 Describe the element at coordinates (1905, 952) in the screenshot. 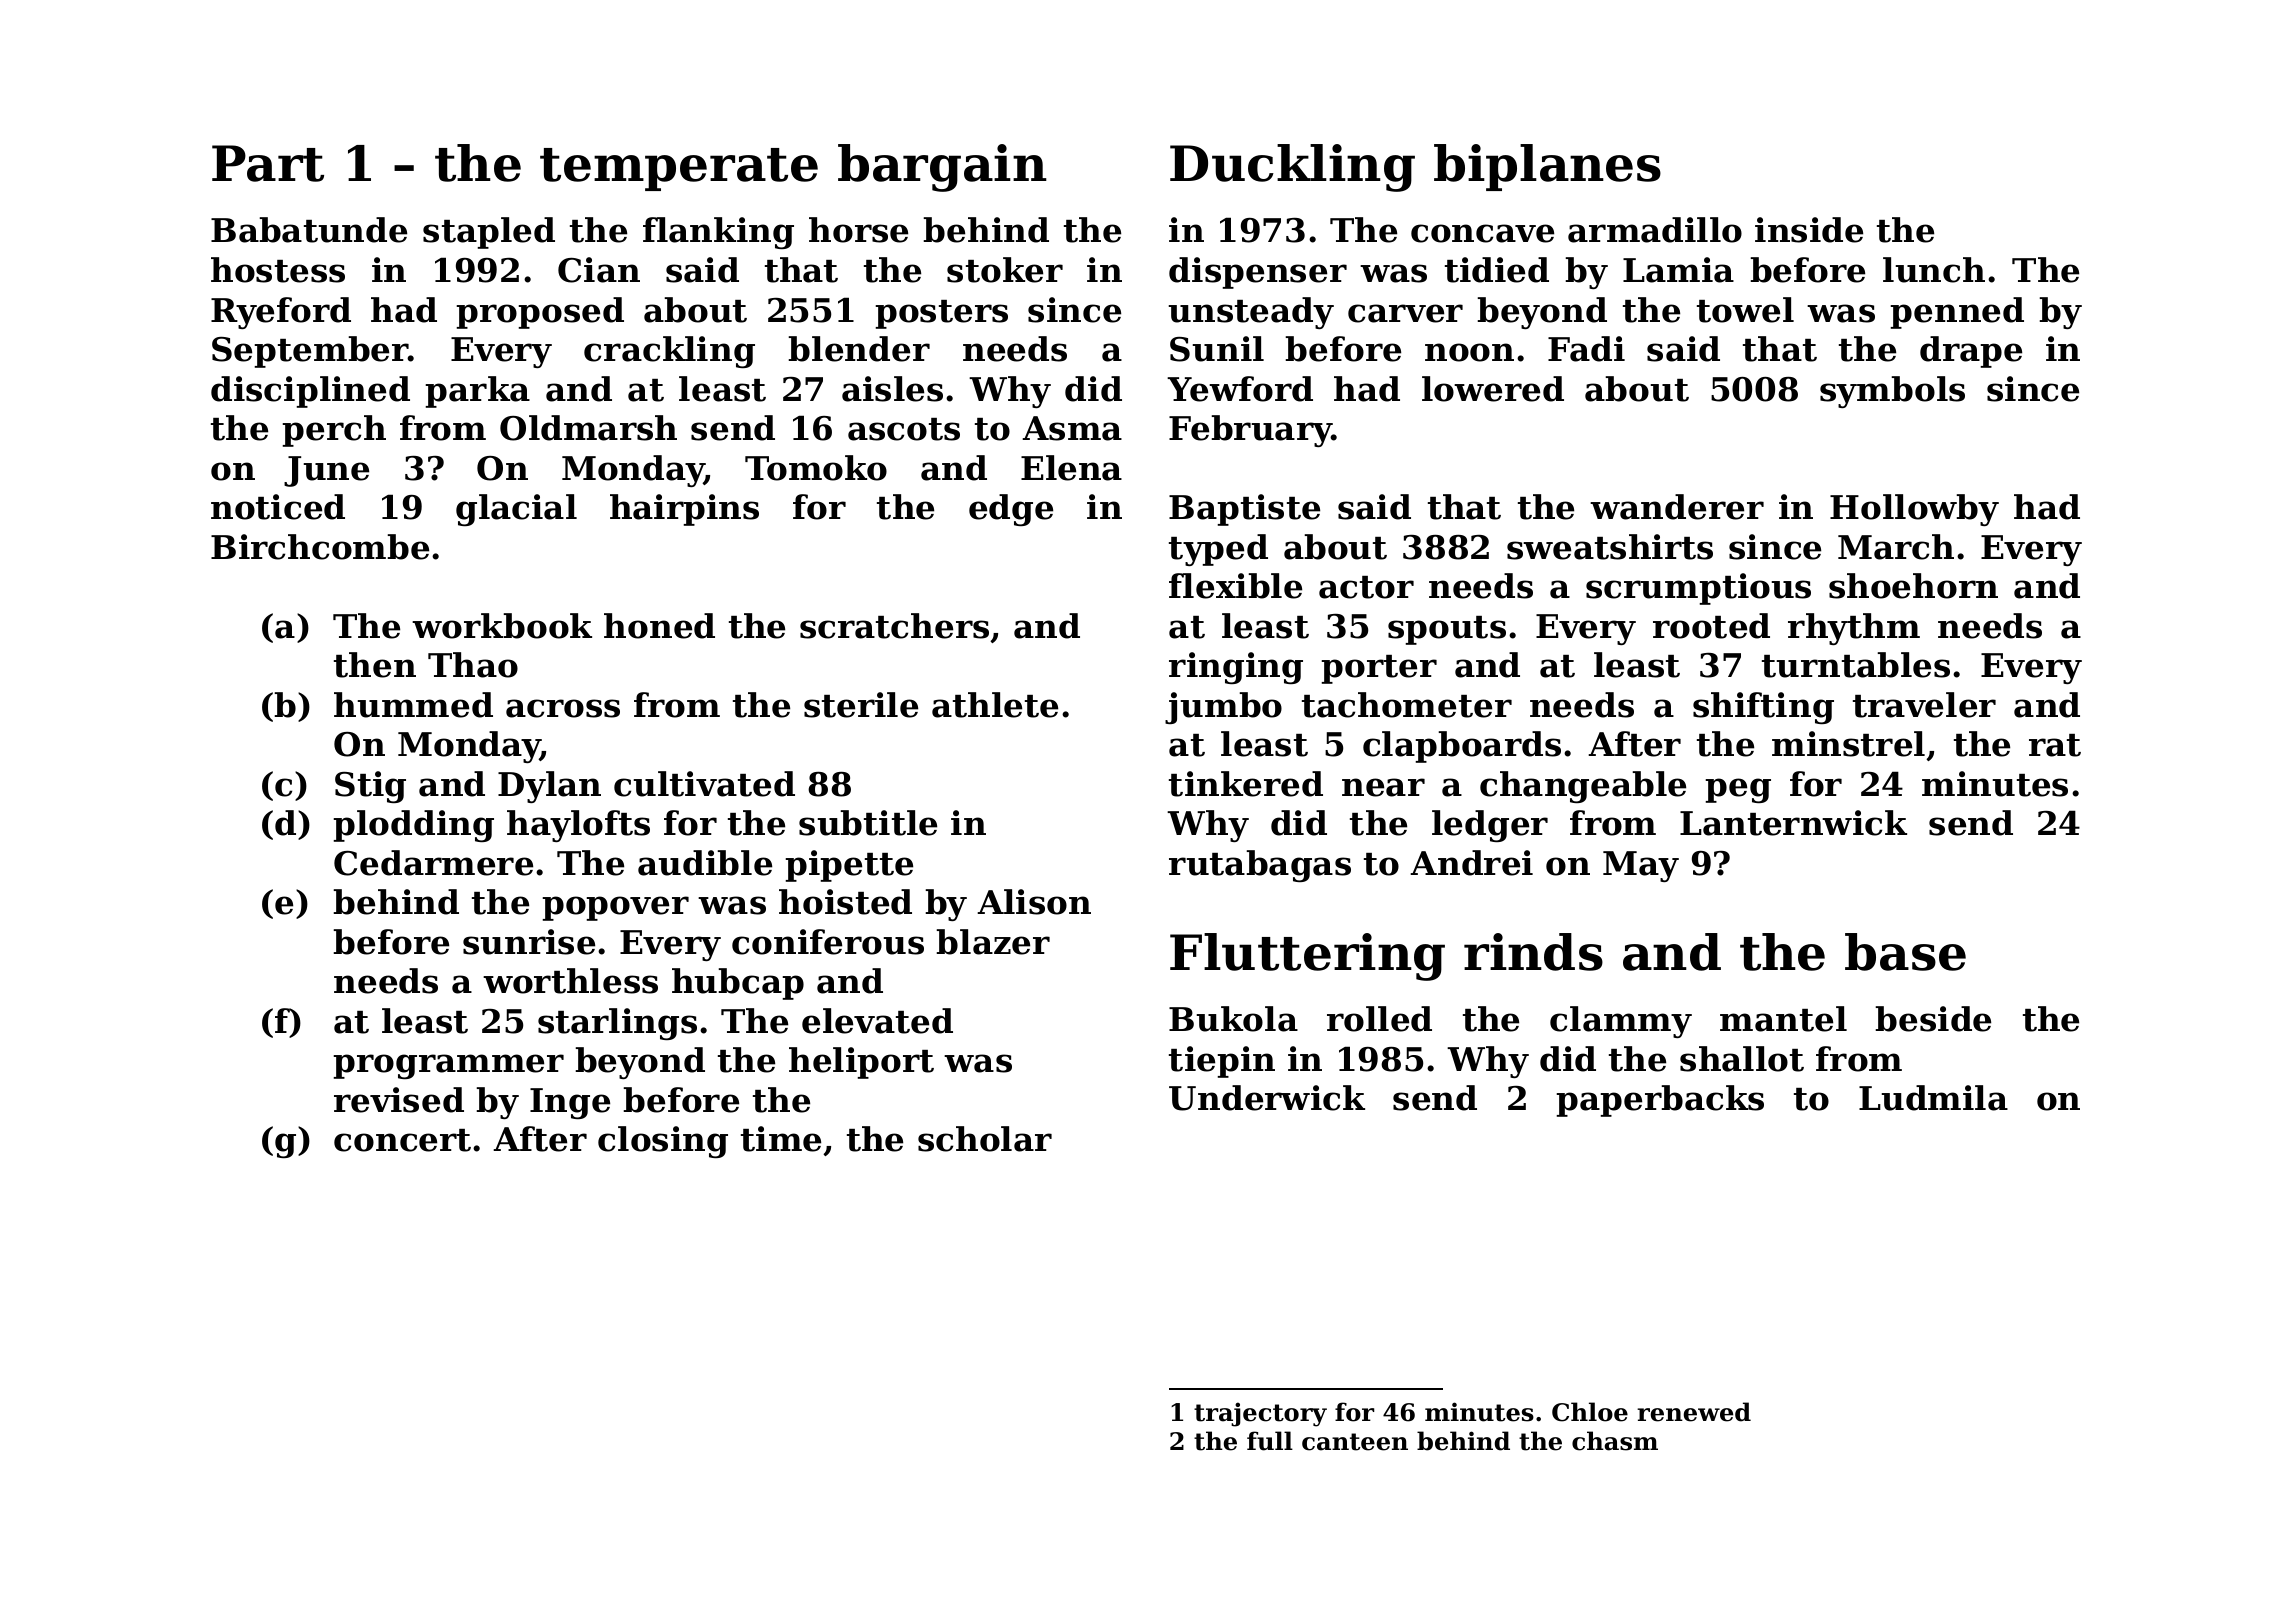

I see `base` at that location.
